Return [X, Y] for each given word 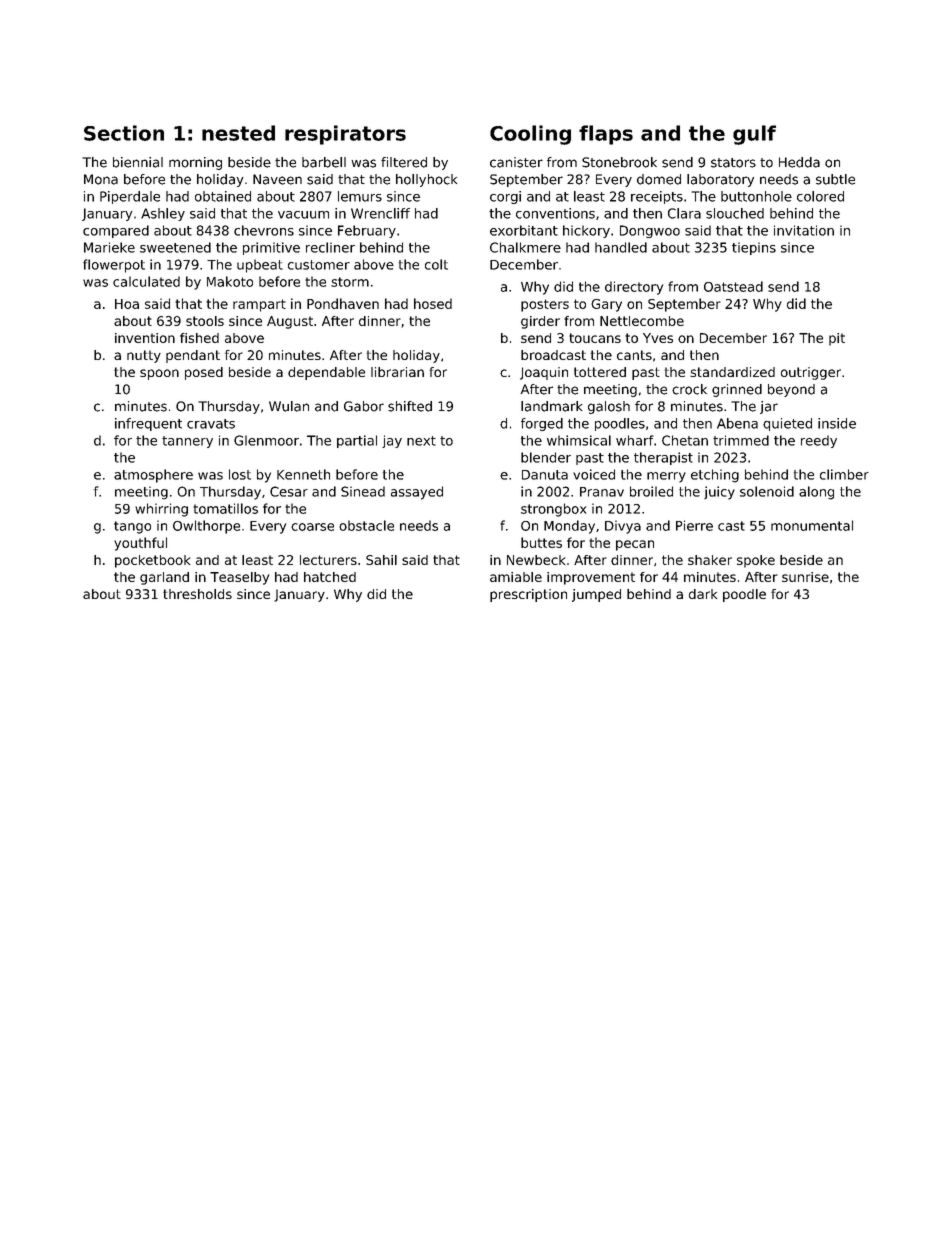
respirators [345, 135]
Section [124, 133]
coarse [312, 527]
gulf [754, 135]
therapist [663, 458]
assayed [417, 493]
